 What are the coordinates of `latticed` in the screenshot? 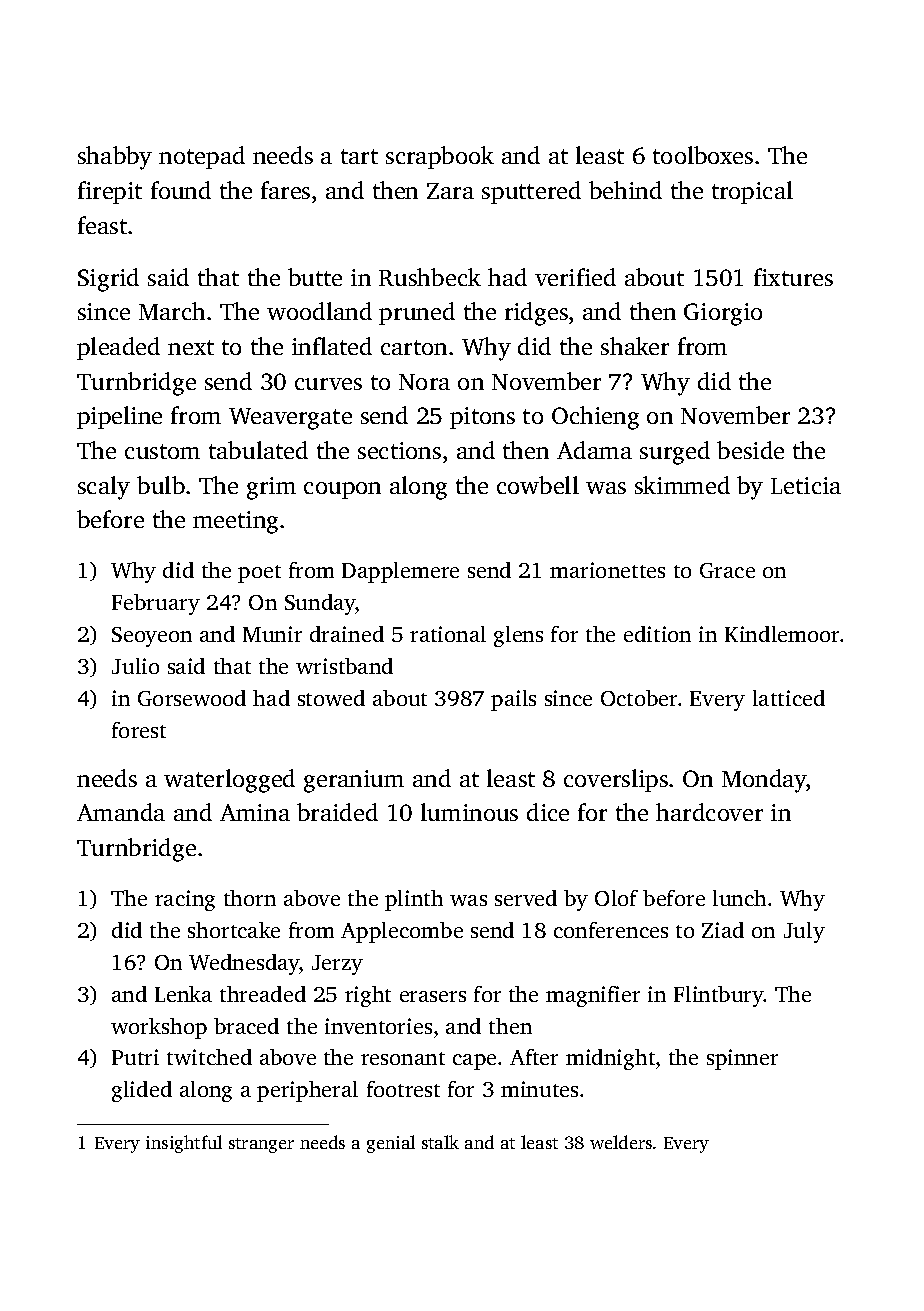 It's located at (789, 698).
